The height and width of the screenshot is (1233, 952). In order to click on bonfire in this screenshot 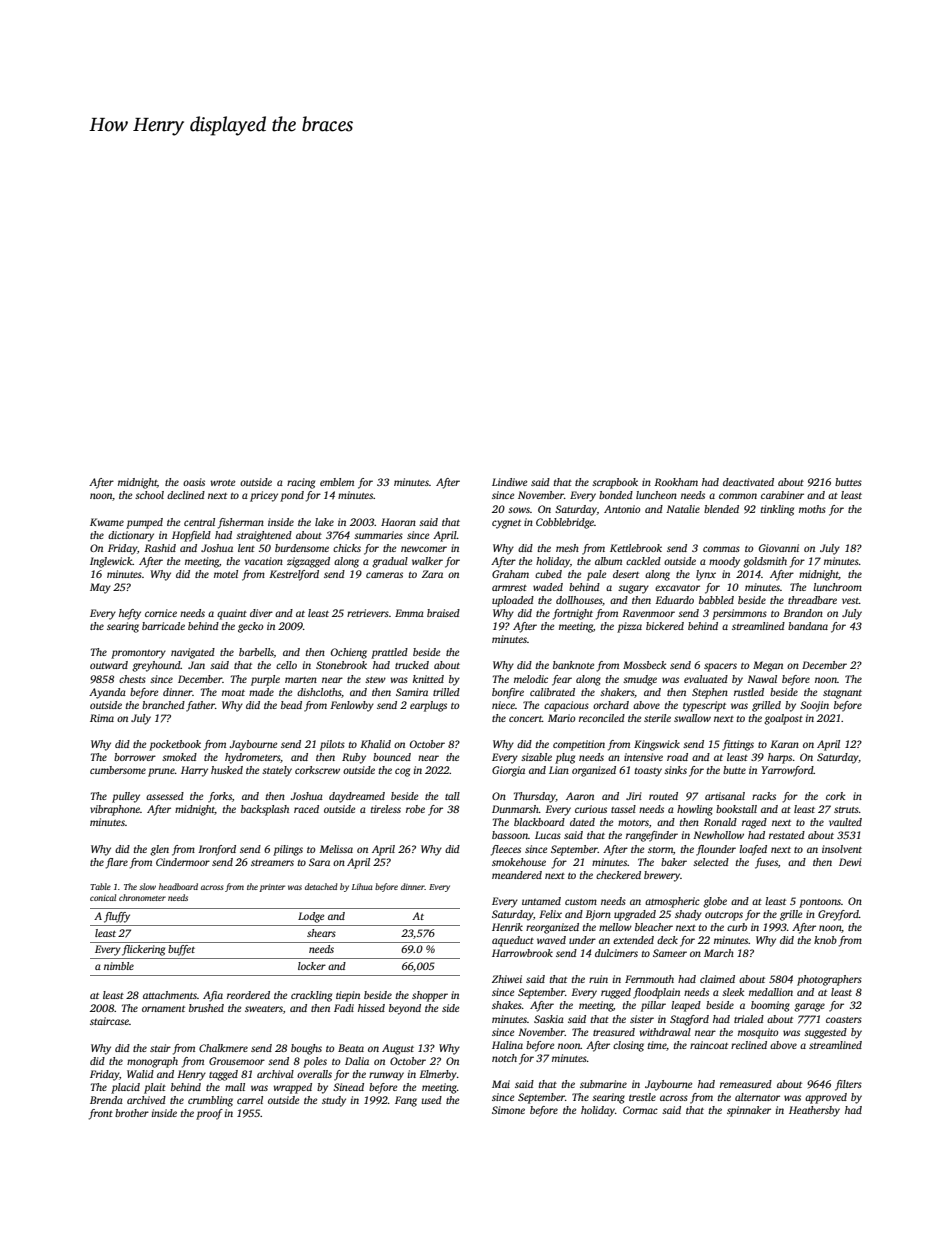, I will do `click(508, 693)`.
